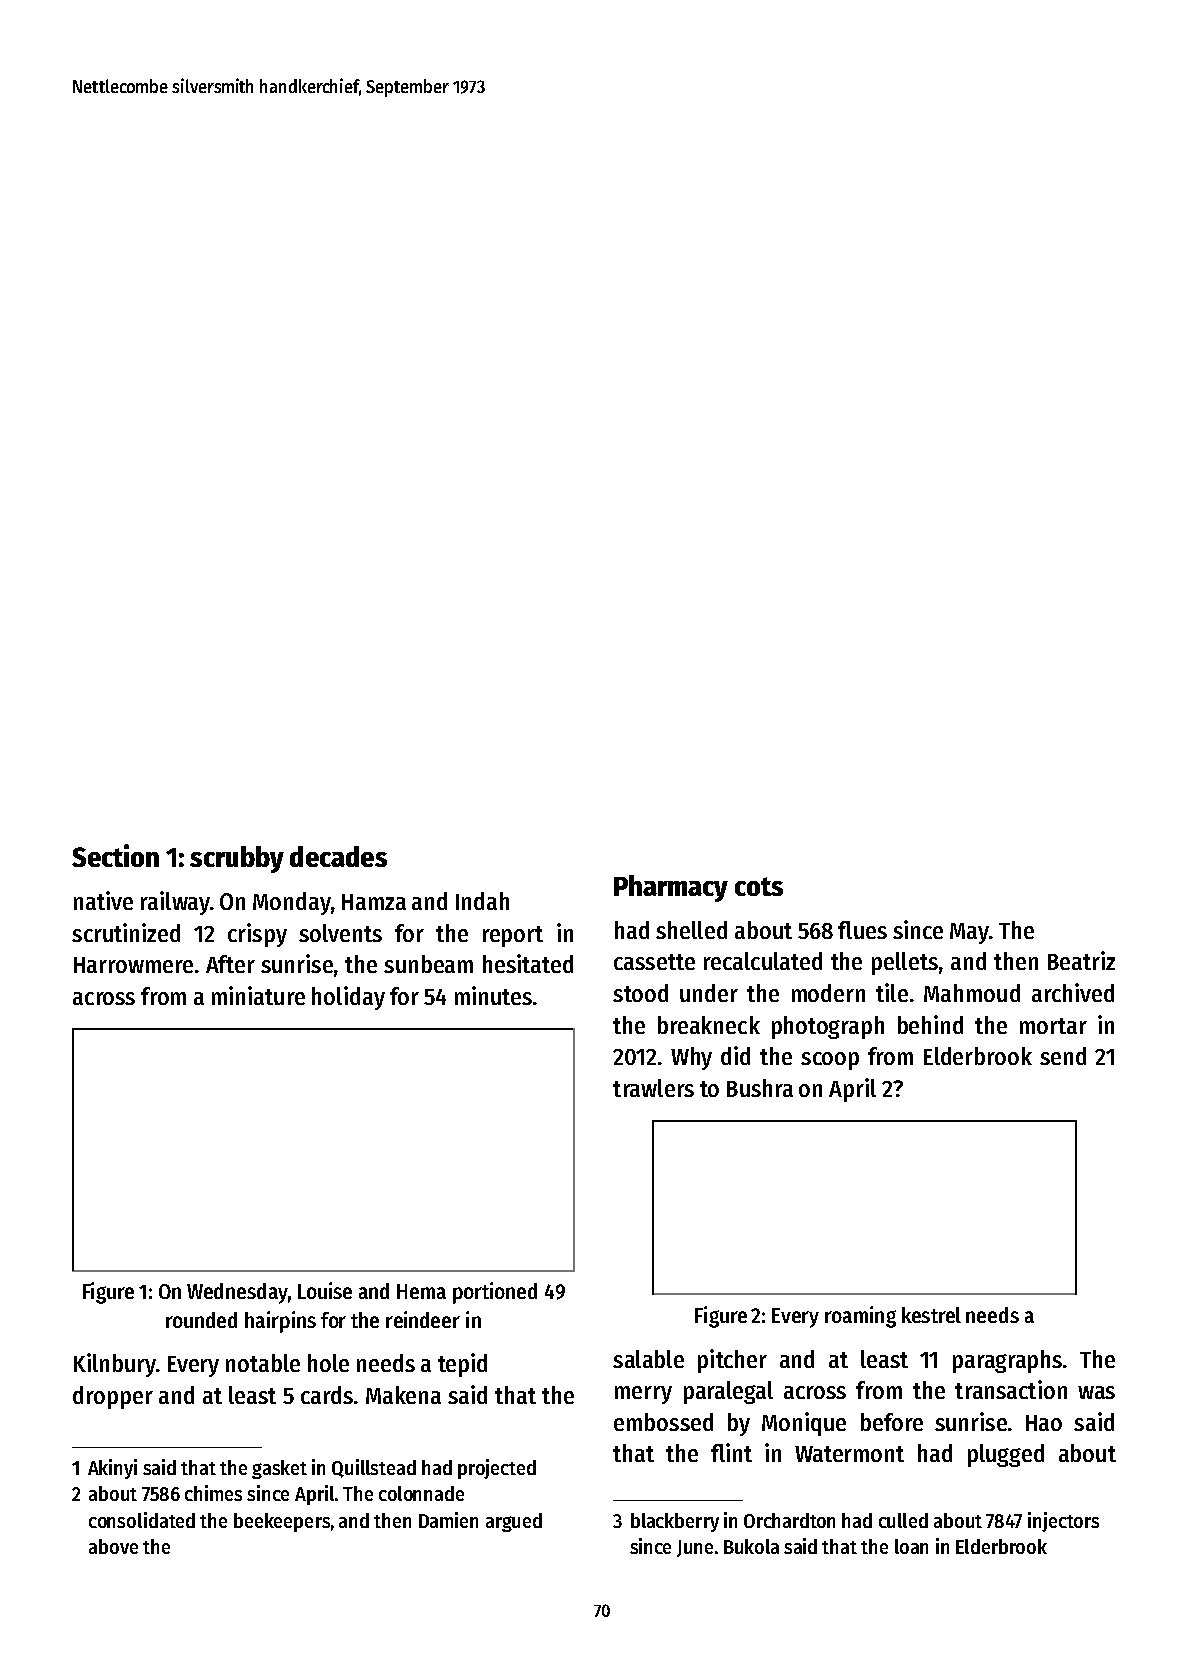  Describe the element at coordinates (931, 1315) in the screenshot. I see `kestrel` at that location.
